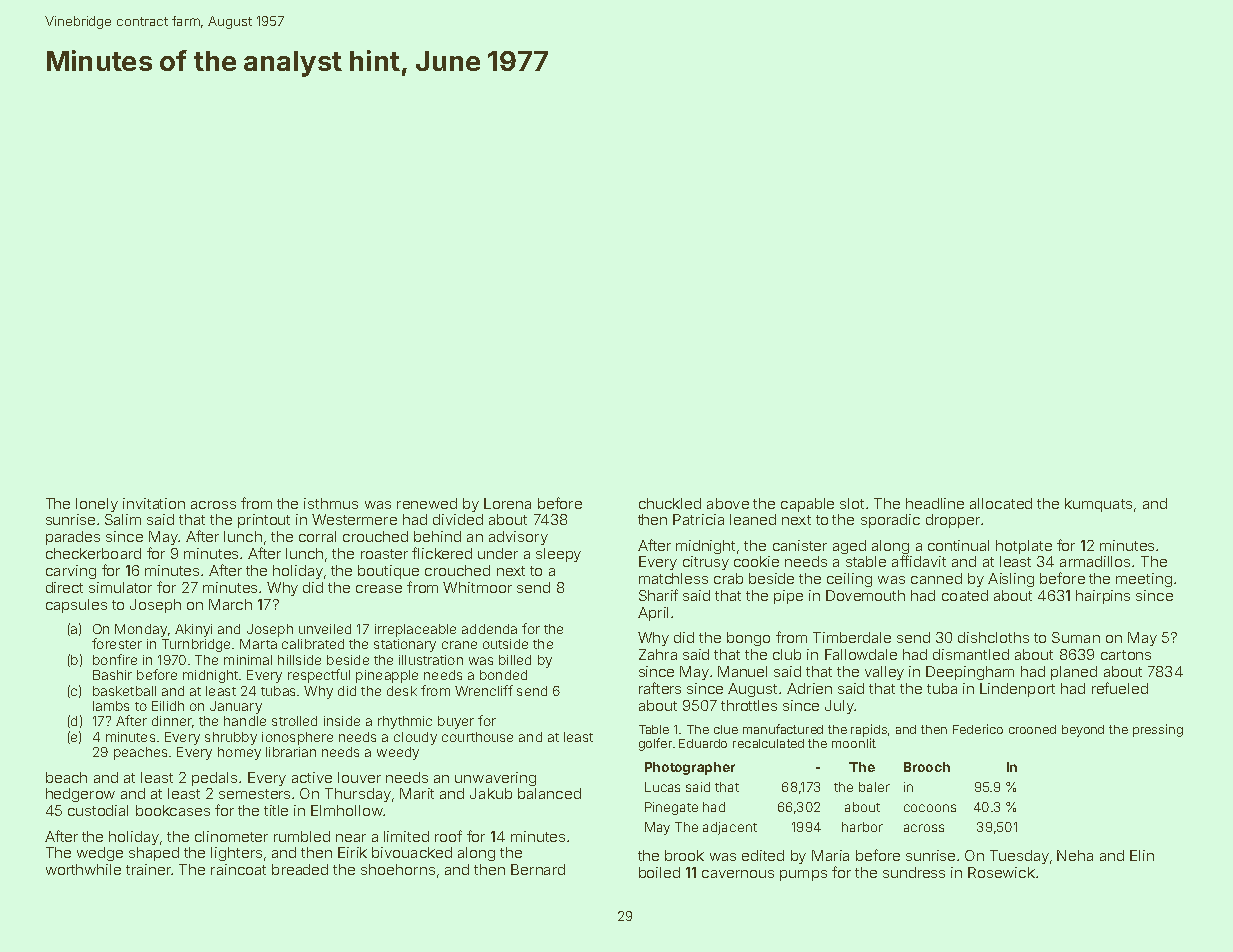  What do you see at coordinates (236, 707) in the page?
I see `January` at bounding box center [236, 707].
